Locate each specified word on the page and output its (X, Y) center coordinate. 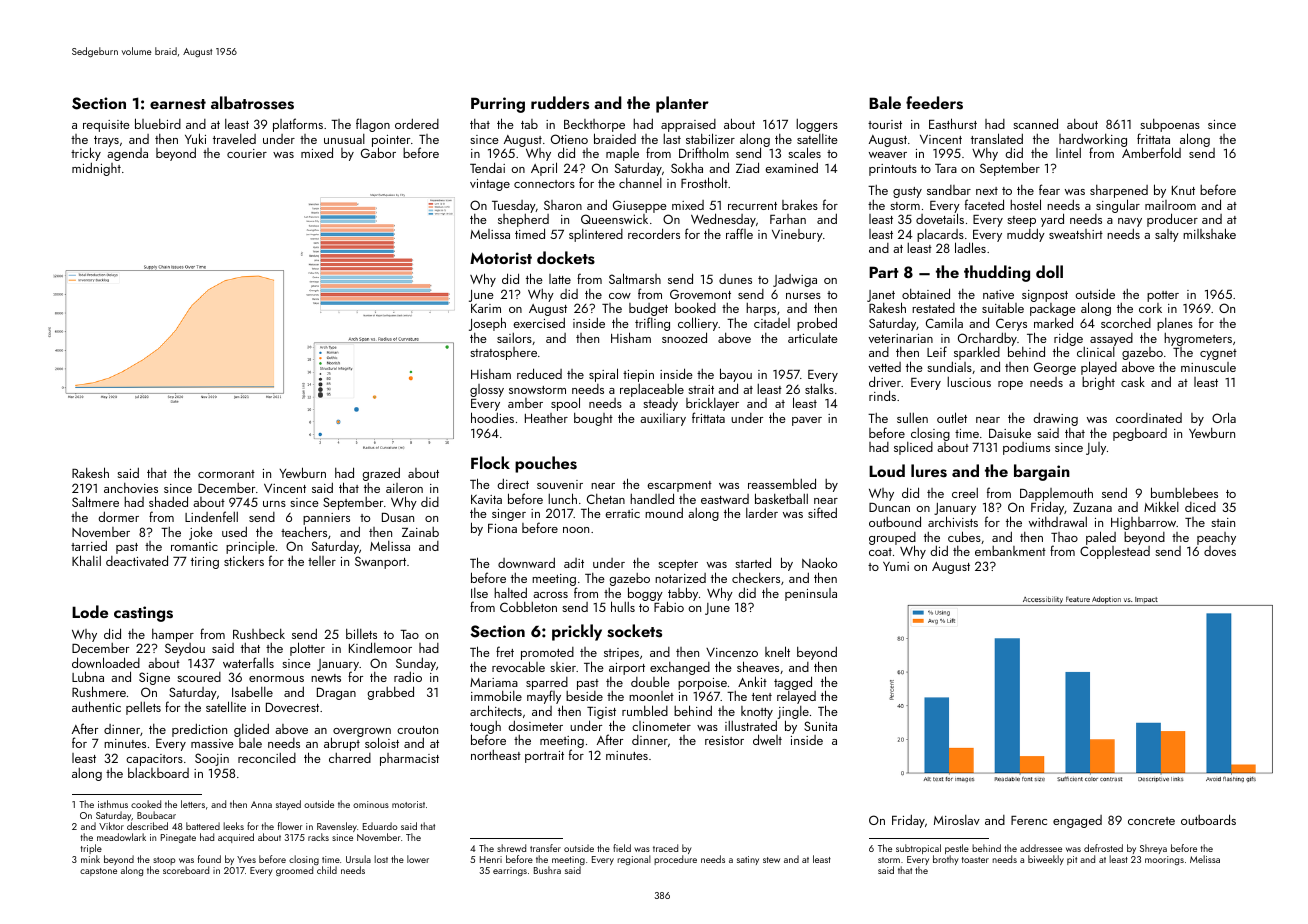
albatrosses (252, 103)
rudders (560, 103)
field (622, 848)
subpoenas (1170, 125)
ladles (970, 247)
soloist (382, 743)
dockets (566, 258)
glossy (487, 390)
